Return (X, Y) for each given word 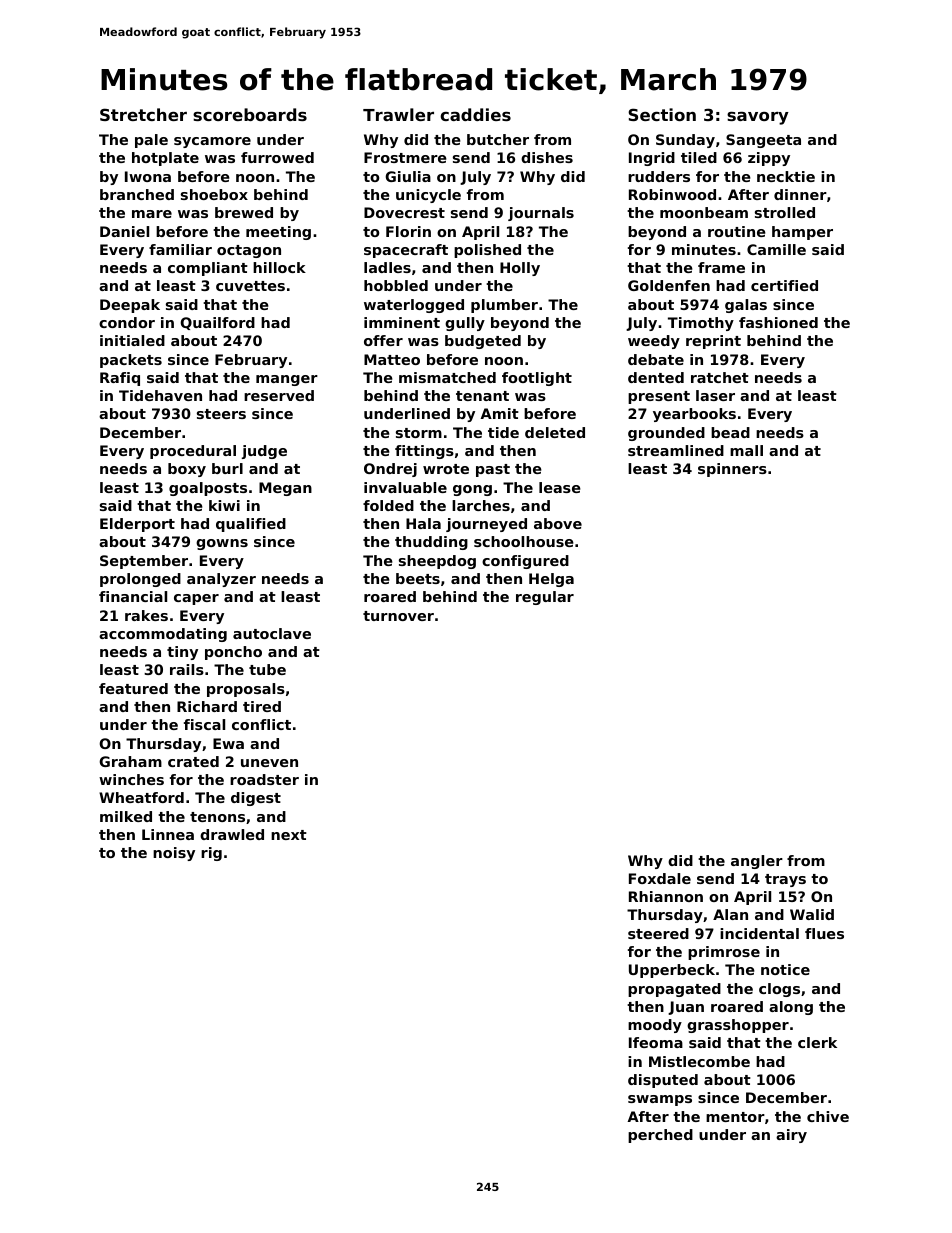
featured (133, 688)
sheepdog (437, 562)
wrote (446, 469)
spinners (732, 470)
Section (662, 114)
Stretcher (143, 114)
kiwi (224, 505)
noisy (174, 854)
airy (791, 1136)
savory (758, 118)
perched (660, 1136)
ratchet (720, 377)
